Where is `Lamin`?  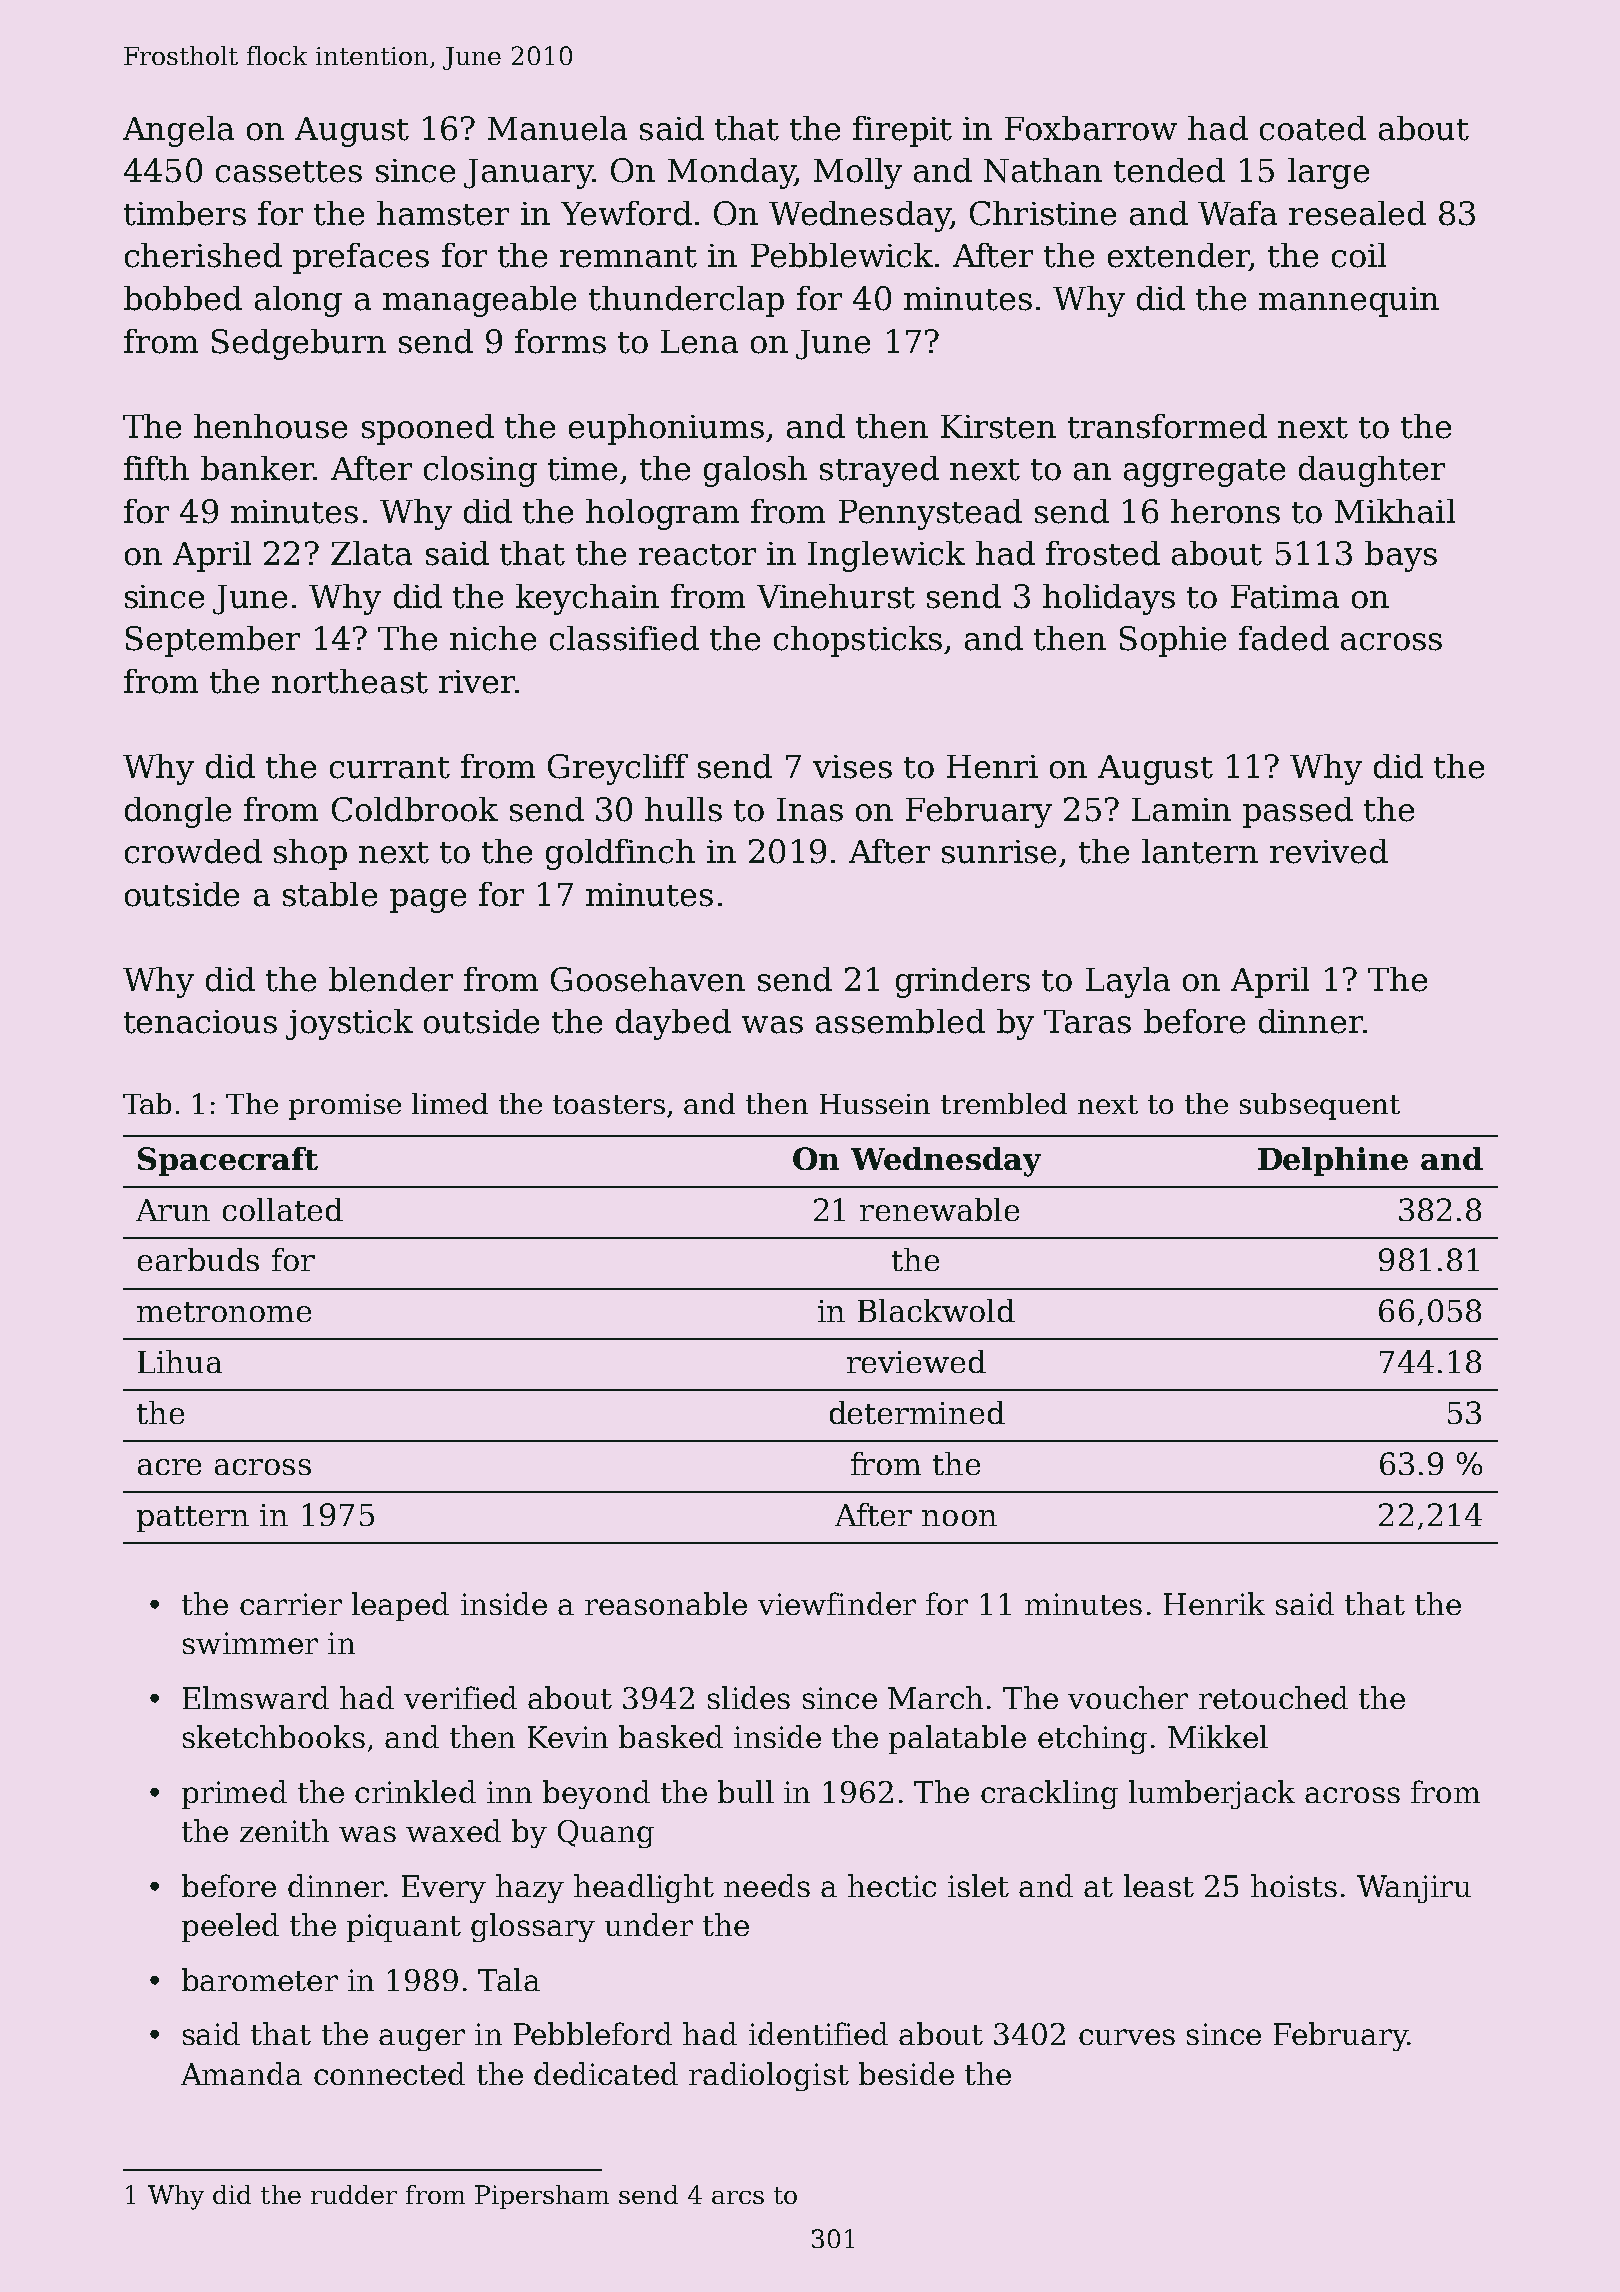
Lamin is located at coordinates (1181, 810).
